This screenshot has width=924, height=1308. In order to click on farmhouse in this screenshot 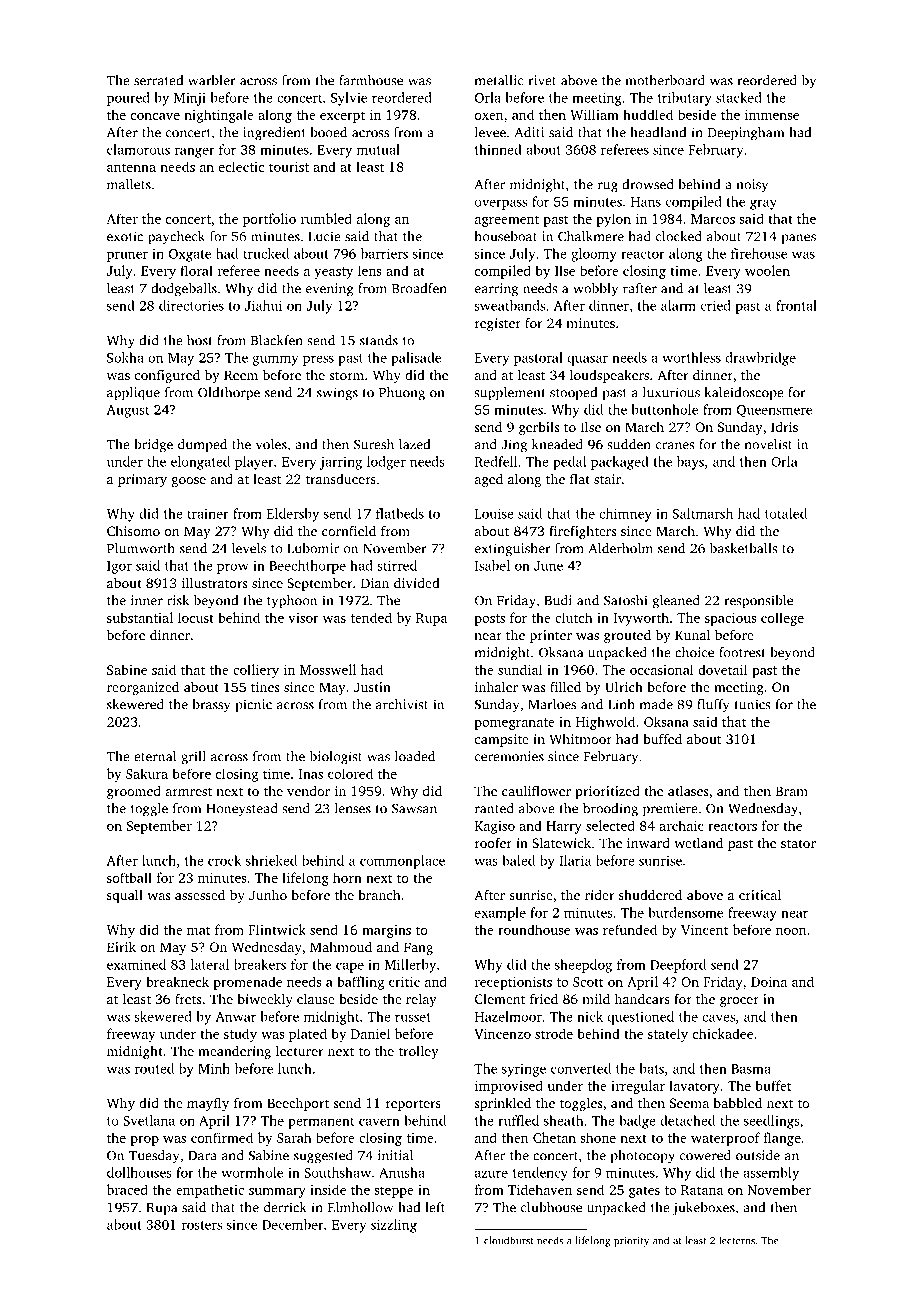, I will do `click(371, 80)`.
